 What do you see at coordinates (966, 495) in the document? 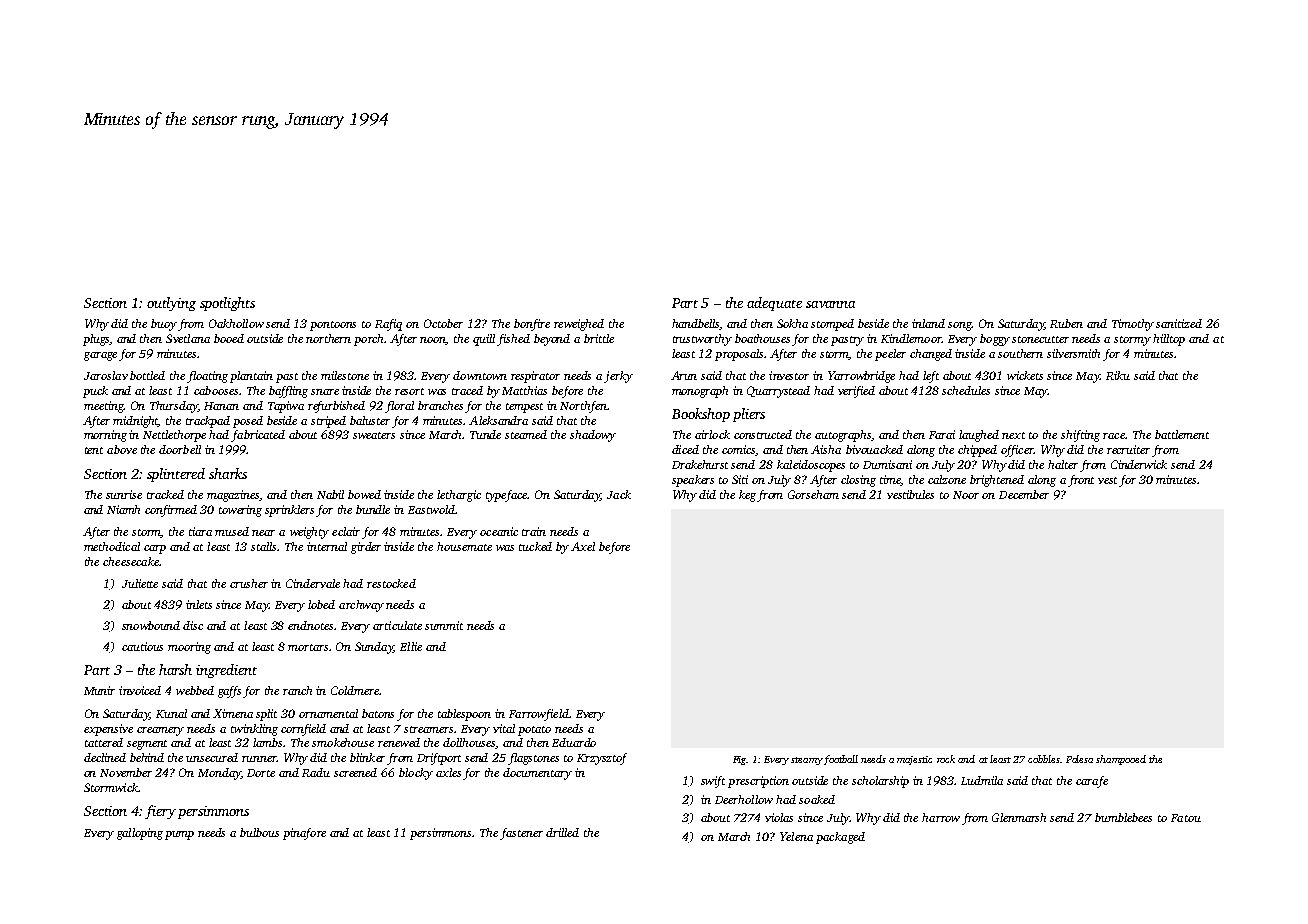
I see `Noor` at bounding box center [966, 495].
